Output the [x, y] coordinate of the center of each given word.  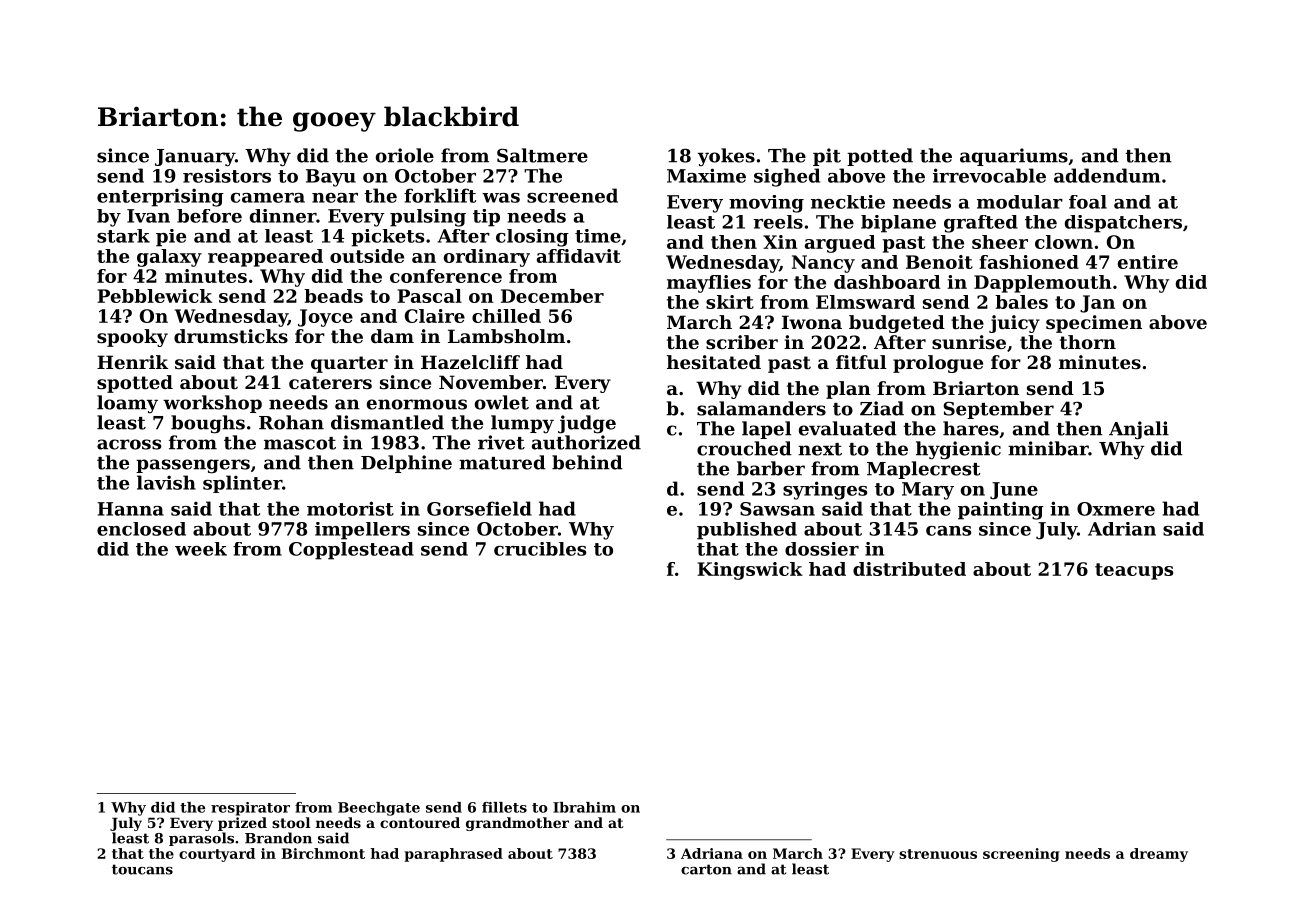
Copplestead [351, 551]
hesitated [714, 362]
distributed [909, 569]
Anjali [1139, 430]
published [747, 531]
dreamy [1159, 855]
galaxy [169, 258]
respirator [250, 809]
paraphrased [453, 855]
